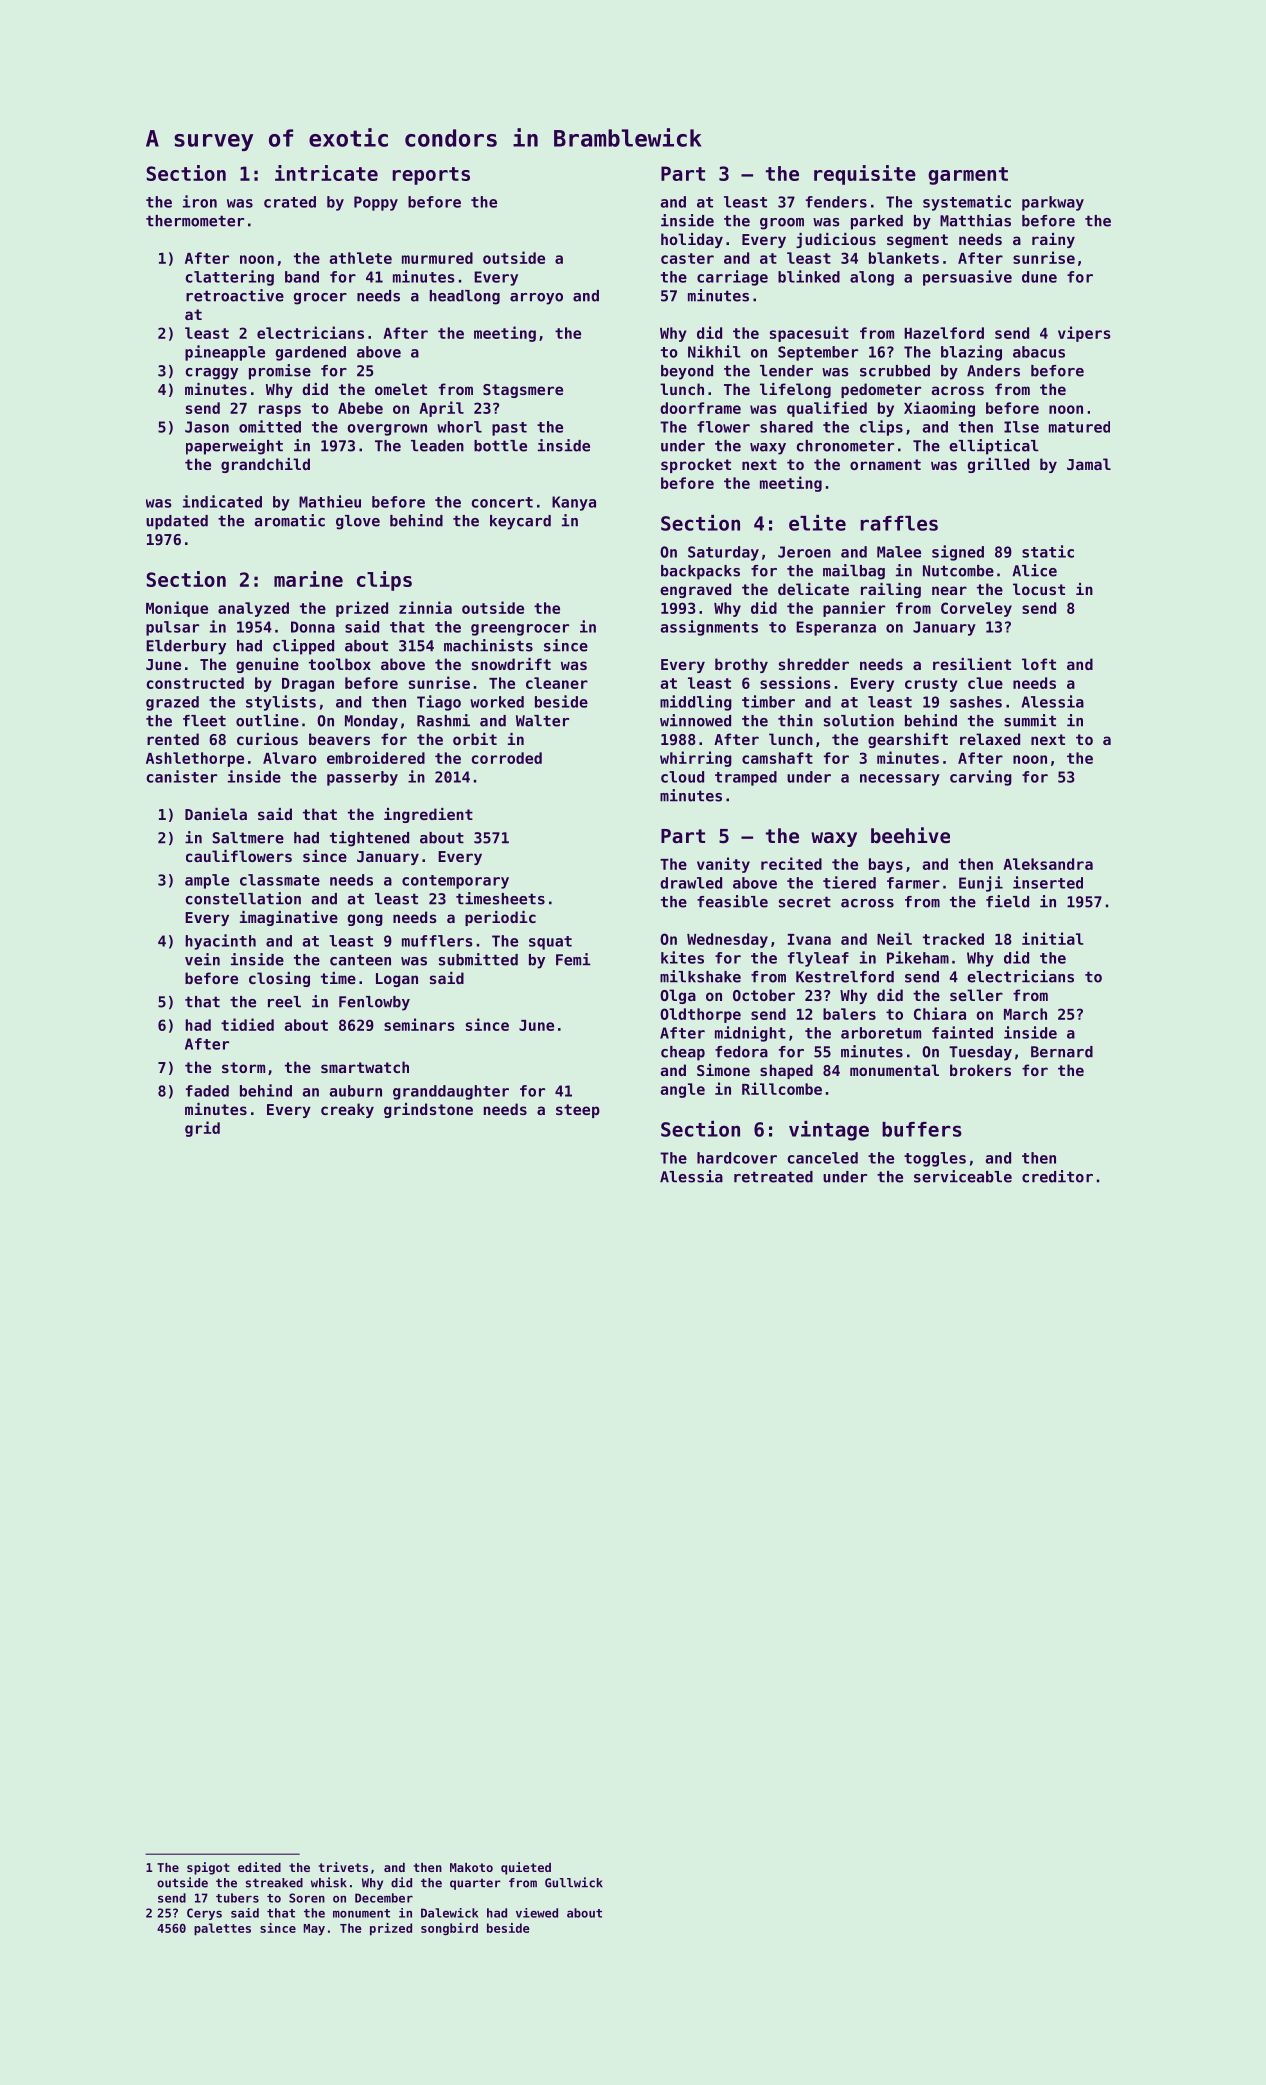 The width and height of the document is (1266, 2085). What do you see at coordinates (537, 1913) in the document?
I see `viewed` at bounding box center [537, 1913].
